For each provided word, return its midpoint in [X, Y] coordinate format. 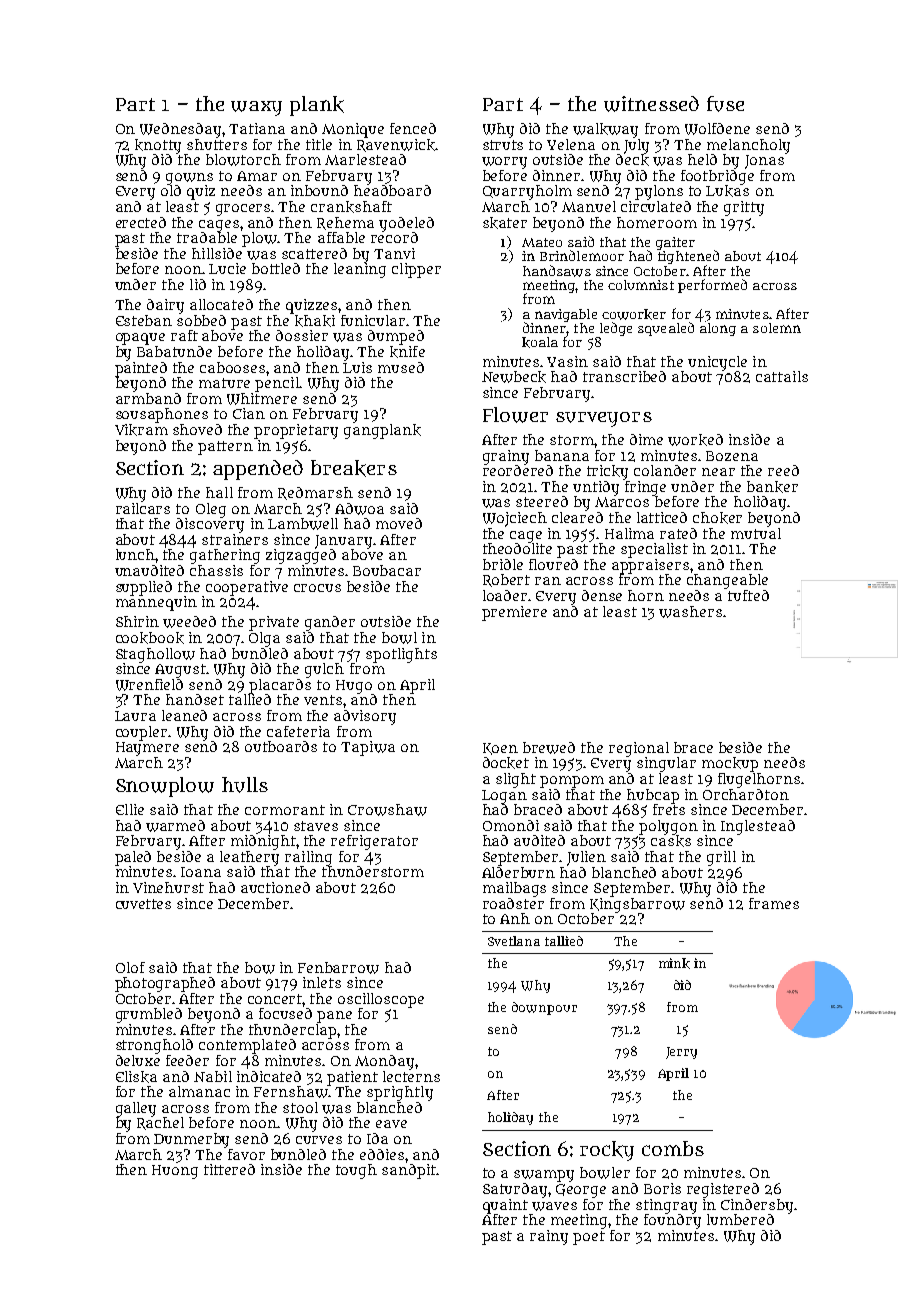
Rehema [345, 223]
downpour [544, 1008]
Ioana [201, 872]
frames [774, 903]
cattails [782, 376]
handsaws [557, 271]
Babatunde [174, 351]
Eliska [136, 1077]
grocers [244, 210]
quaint [505, 1206]
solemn [777, 328]
